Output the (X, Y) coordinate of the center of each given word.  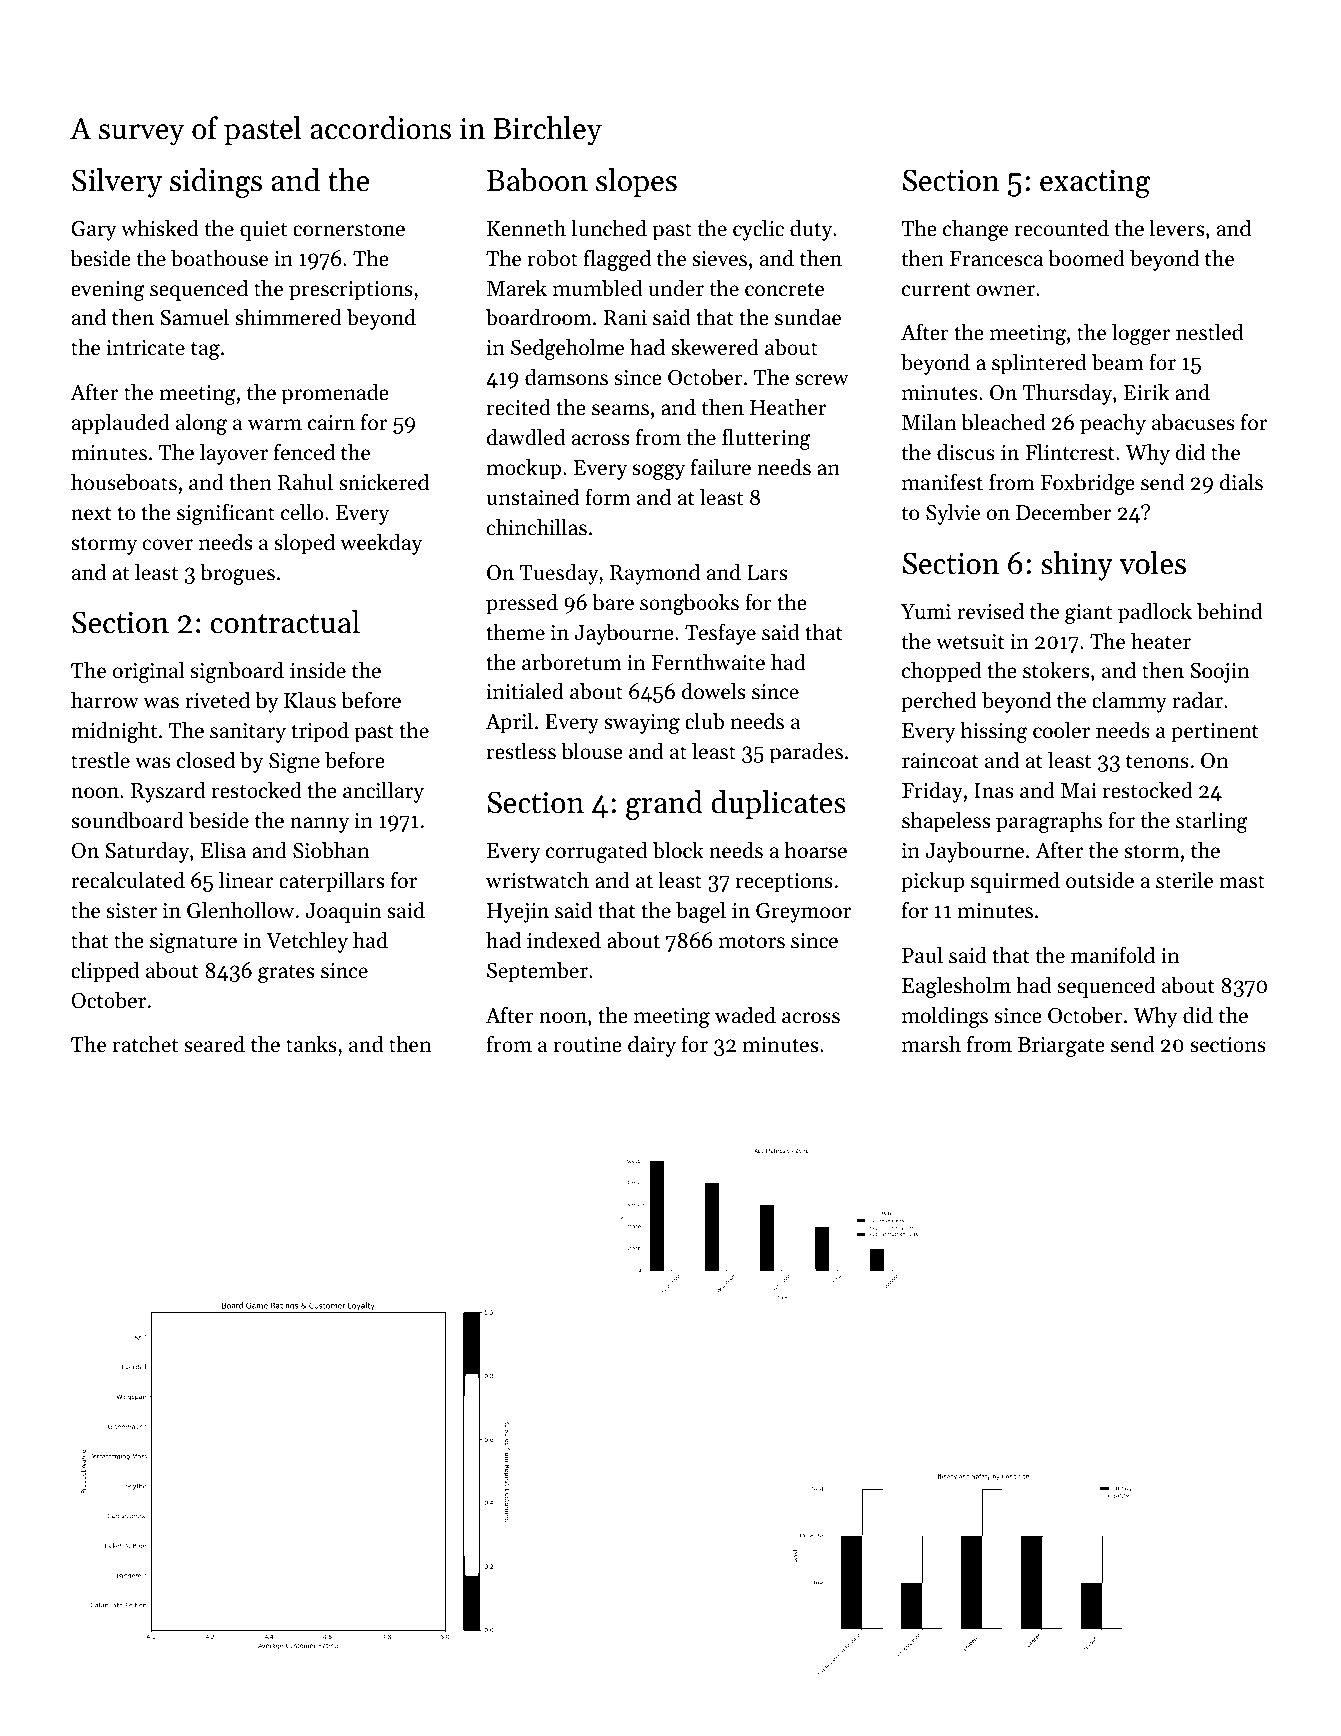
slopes (636, 183)
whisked (160, 228)
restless (521, 751)
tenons (1157, 762)
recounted (1062, 228)
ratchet (145, 1044)
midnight (114, 732)
